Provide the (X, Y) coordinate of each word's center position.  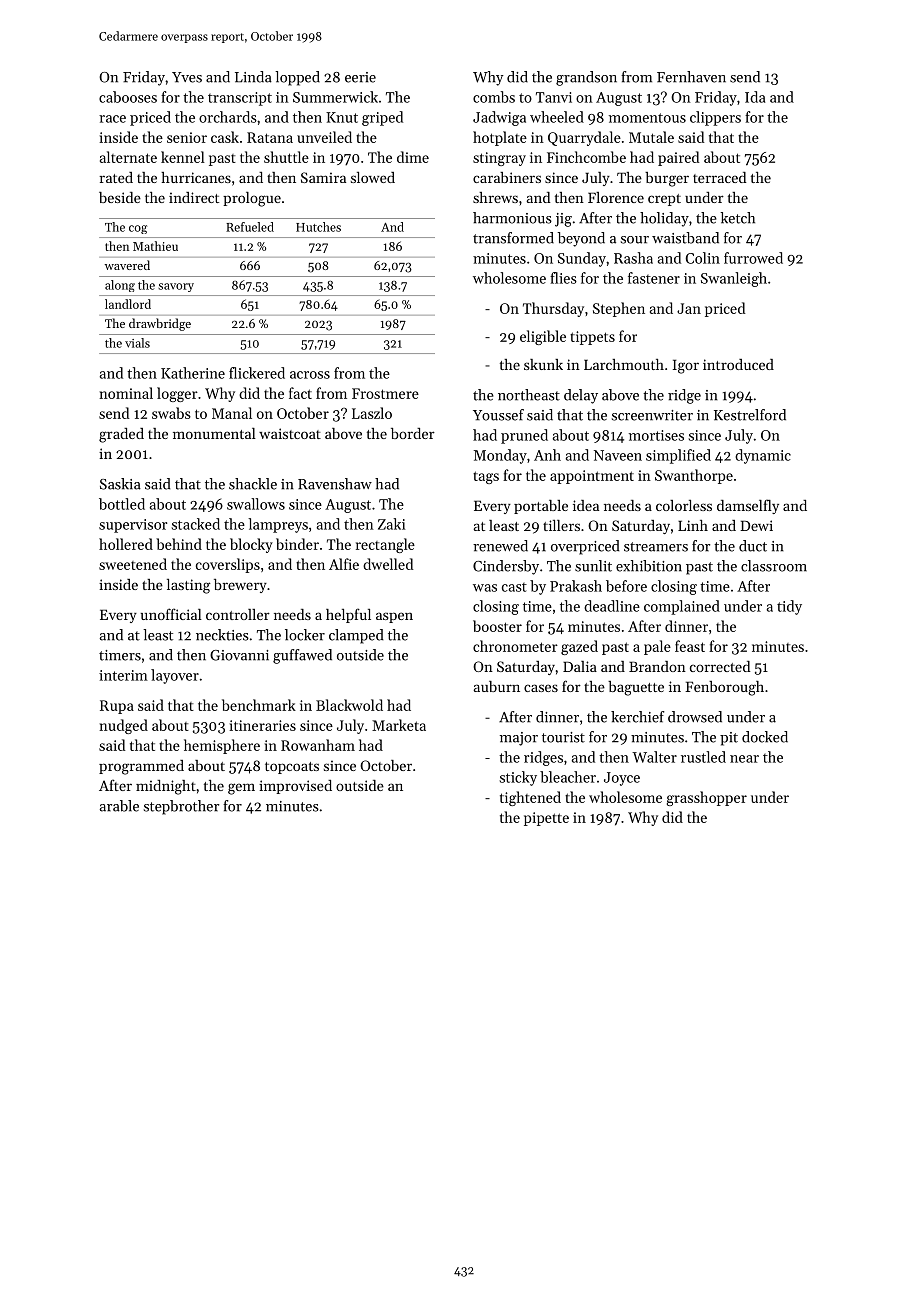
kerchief (637, 717)
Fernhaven (691, 77)
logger (177, 394)
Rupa (117, 707)
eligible (543, 337)
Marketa (399, 725)
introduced (738, 364)
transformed (513, 238)
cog (138, 229)
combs (494, 97)
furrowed (753, 258)
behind (179, 544)
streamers (656, 547)
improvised (295, 787)
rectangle (385, 545)
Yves (187, 77)
